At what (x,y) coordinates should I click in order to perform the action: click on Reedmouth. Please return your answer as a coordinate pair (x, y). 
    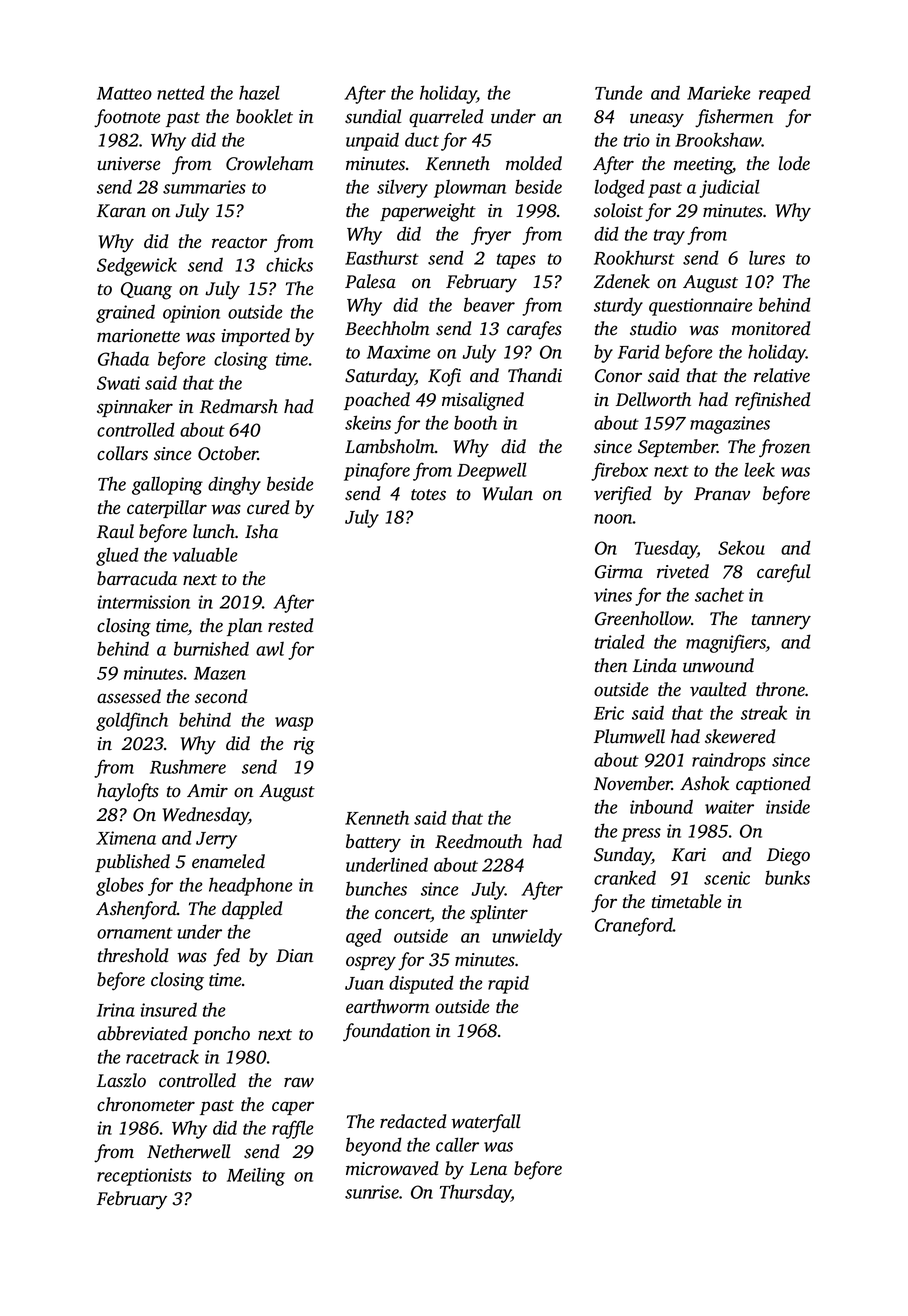
    Looking at the image, I should click on (478, 841).
